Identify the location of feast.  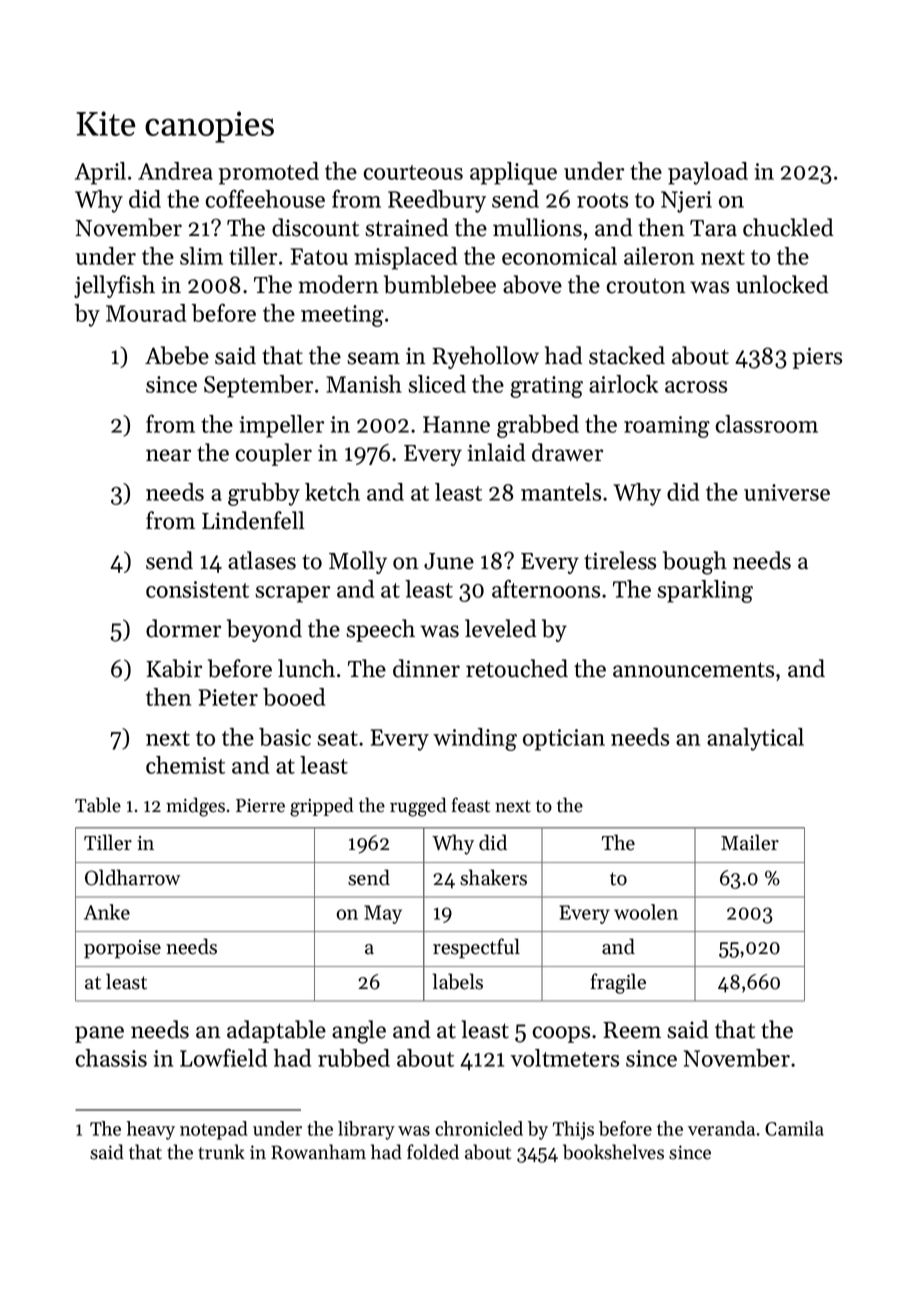
(470, 805).
